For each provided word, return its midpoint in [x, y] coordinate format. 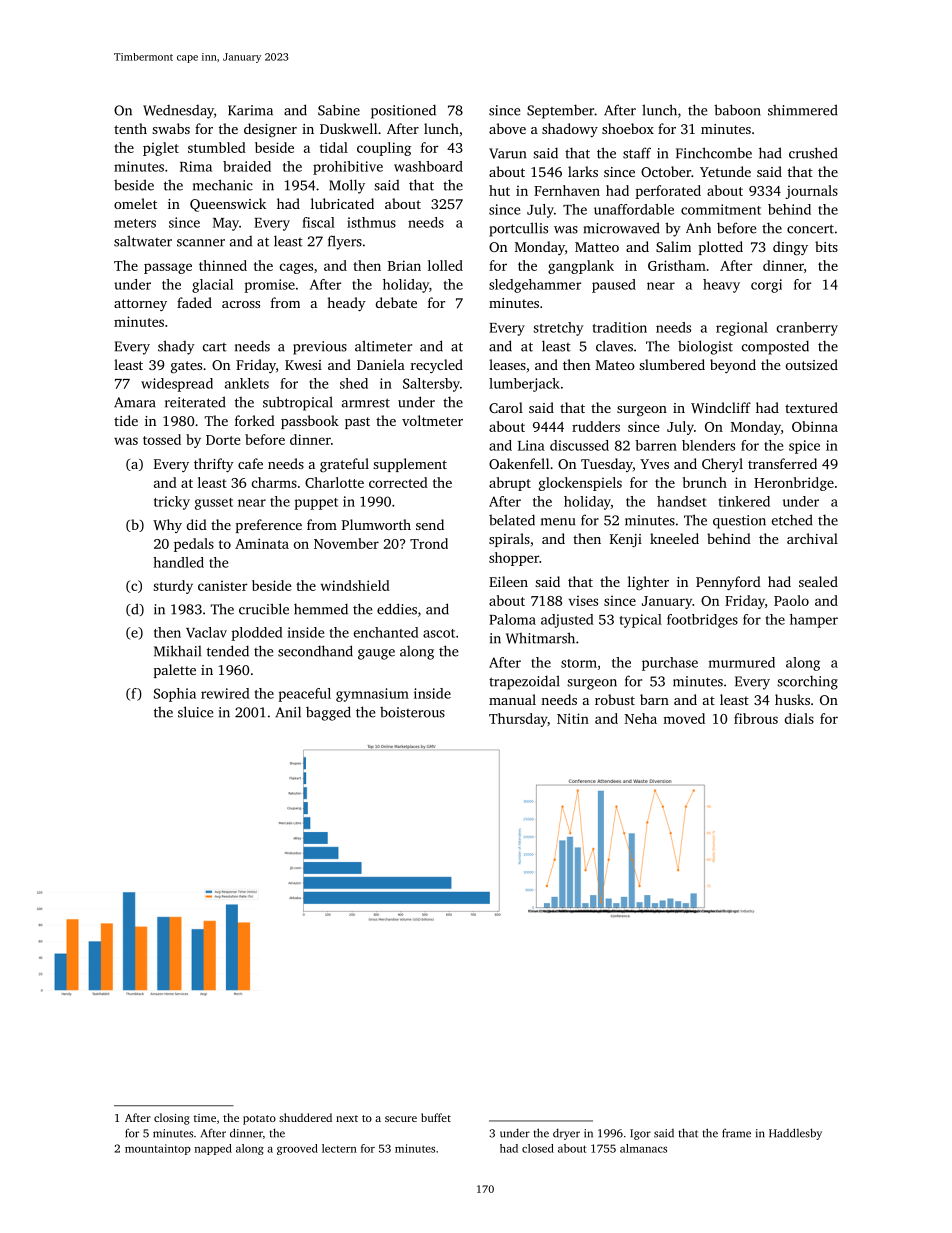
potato [259, 1120]
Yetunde [725, 171]
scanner [201, 243]
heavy [721, 286]
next [347, 1118]
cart [215, 347]
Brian [404, 265]
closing [172, 1119]
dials [799, 718]
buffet [436, 1117]
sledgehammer [535, 286]
